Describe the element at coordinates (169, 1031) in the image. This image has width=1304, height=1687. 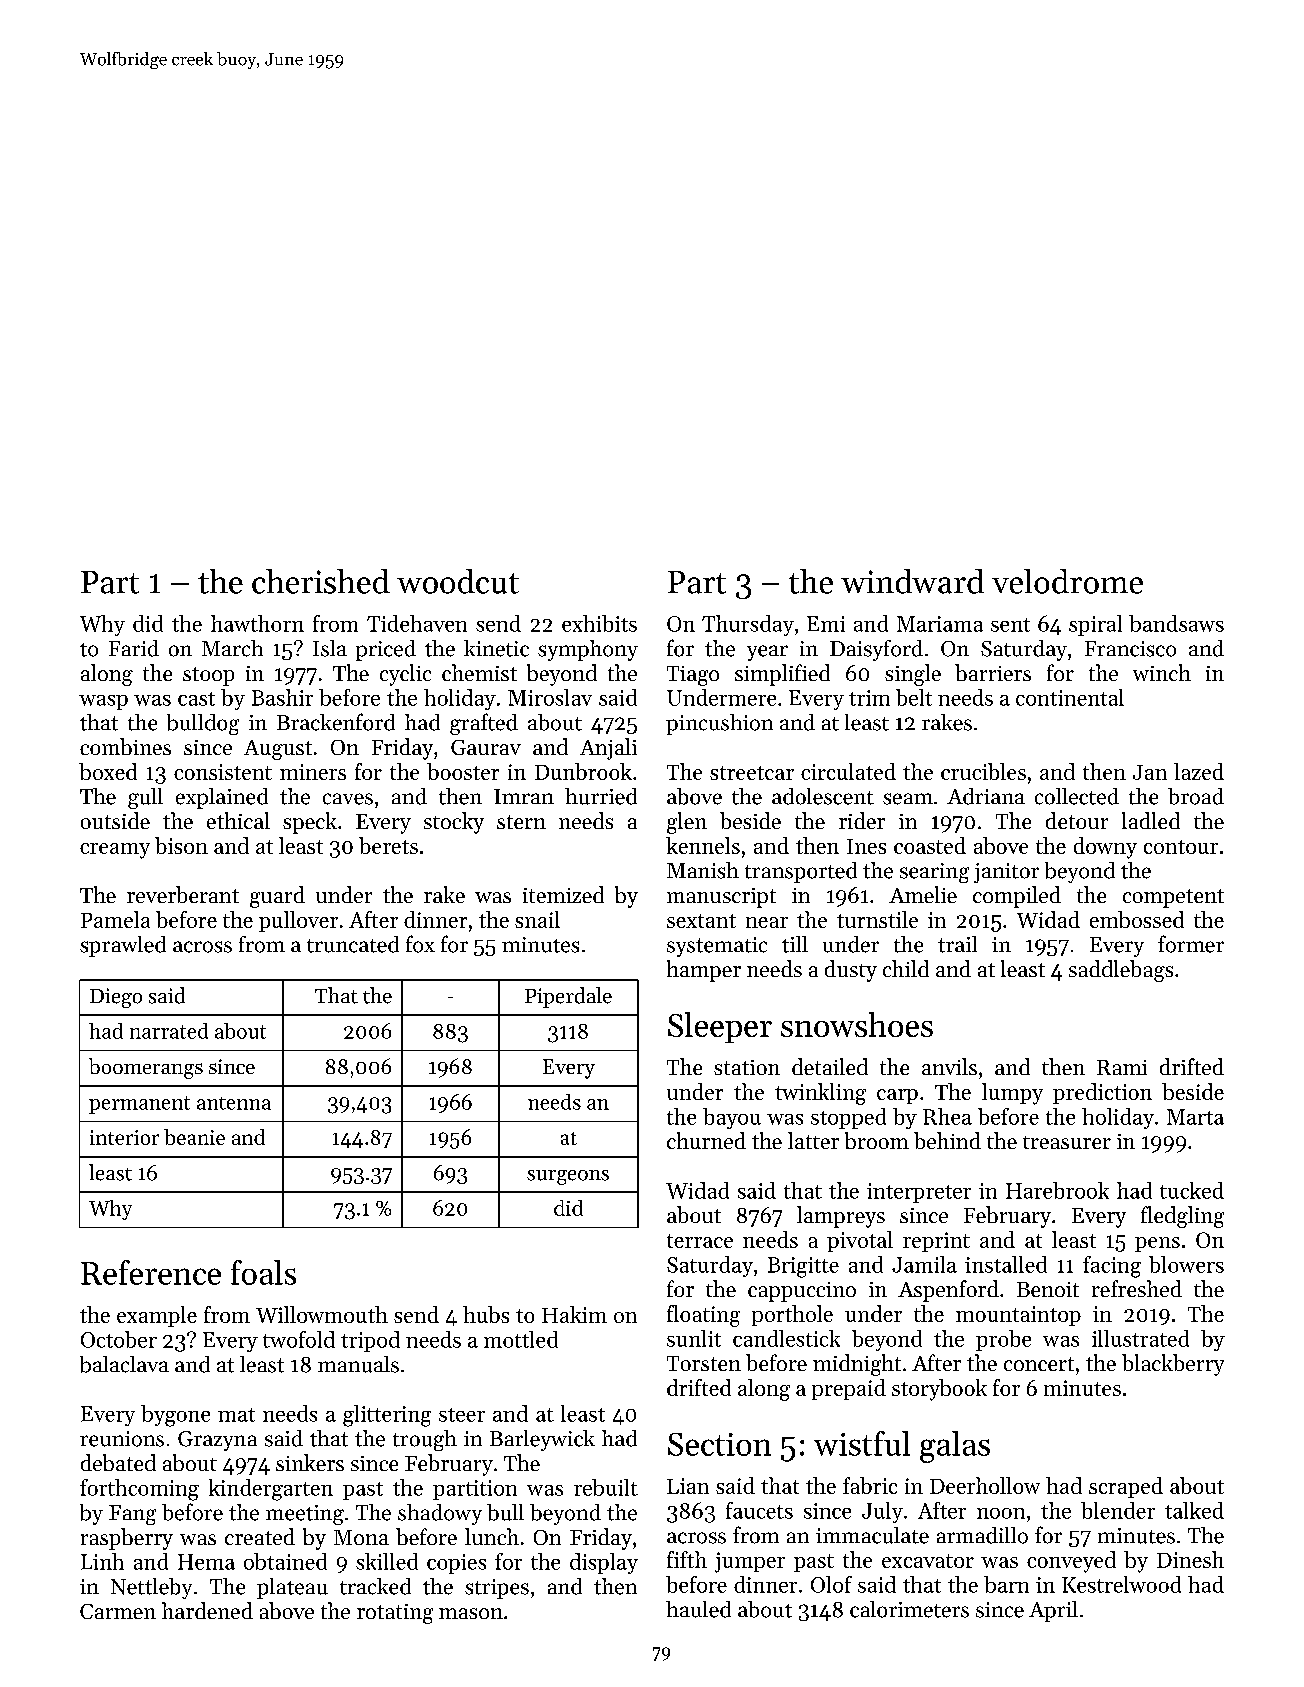
I see `narrated` at that location.
